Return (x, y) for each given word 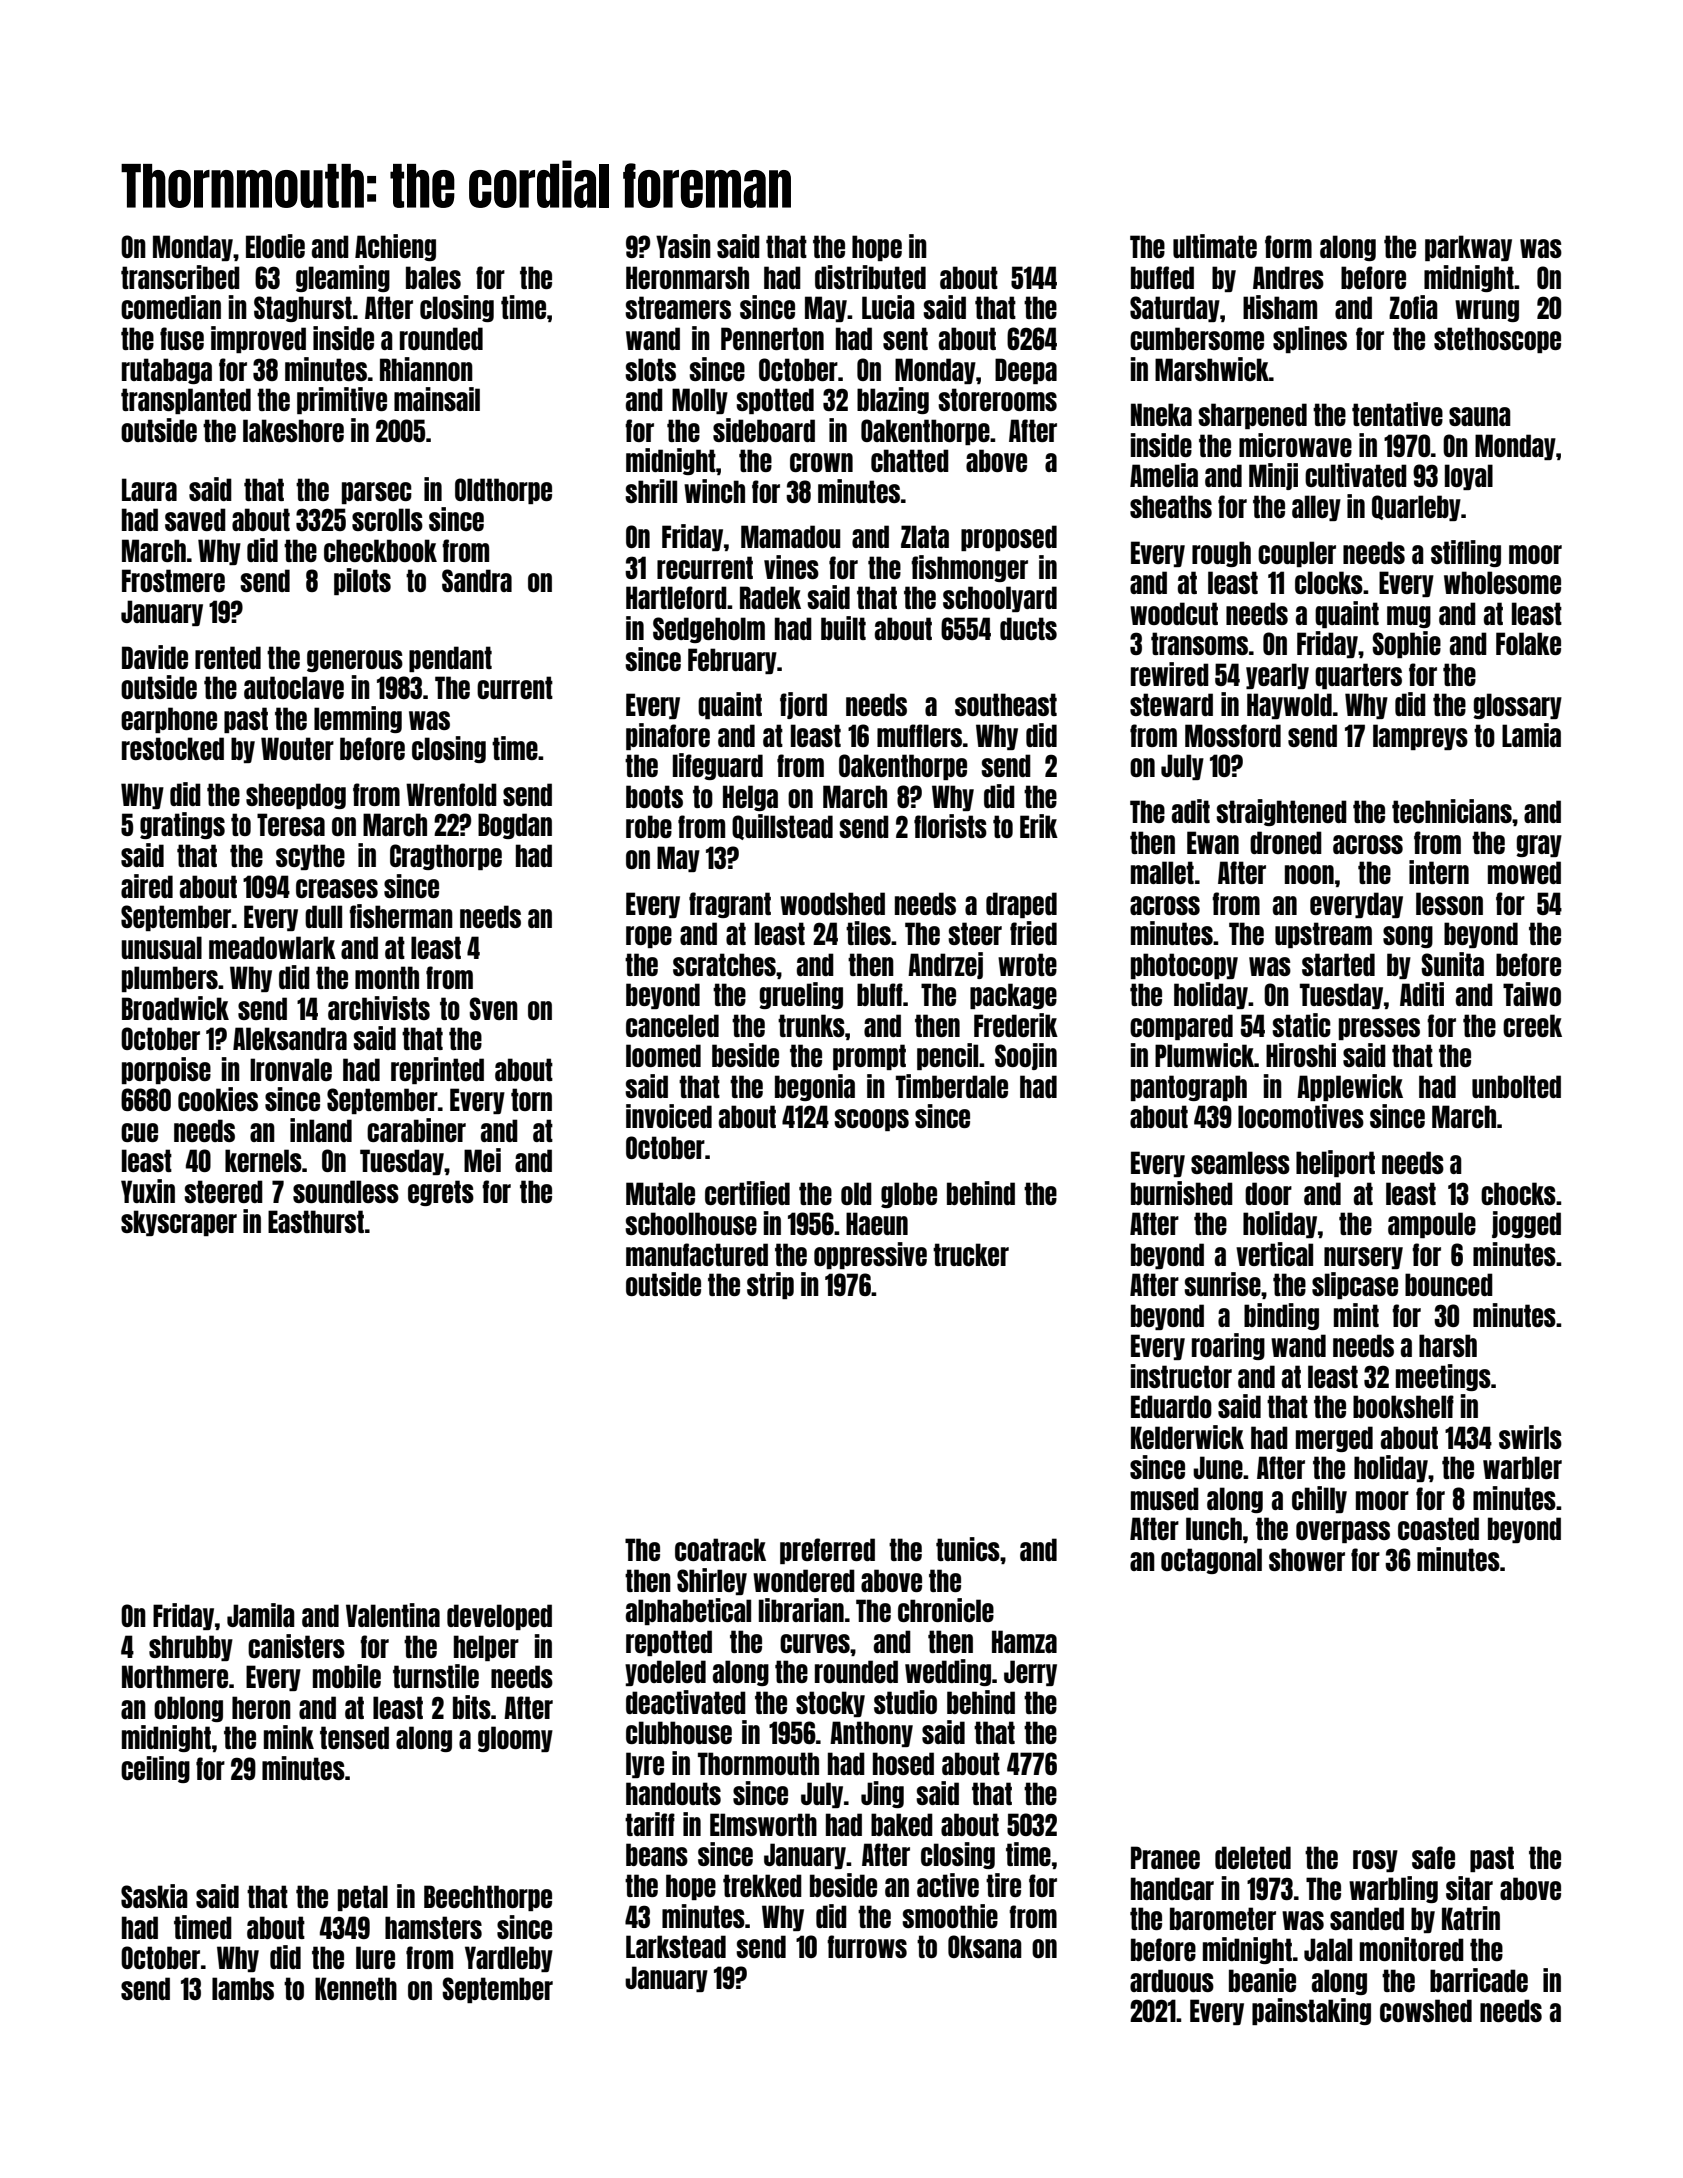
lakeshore (293, 430)
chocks (1518, 1193)
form (1288, 246)
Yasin (683, 246)
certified (747, 1193)
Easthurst (316, 1221)
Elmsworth (763, 1824)
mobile (347, 1676)
